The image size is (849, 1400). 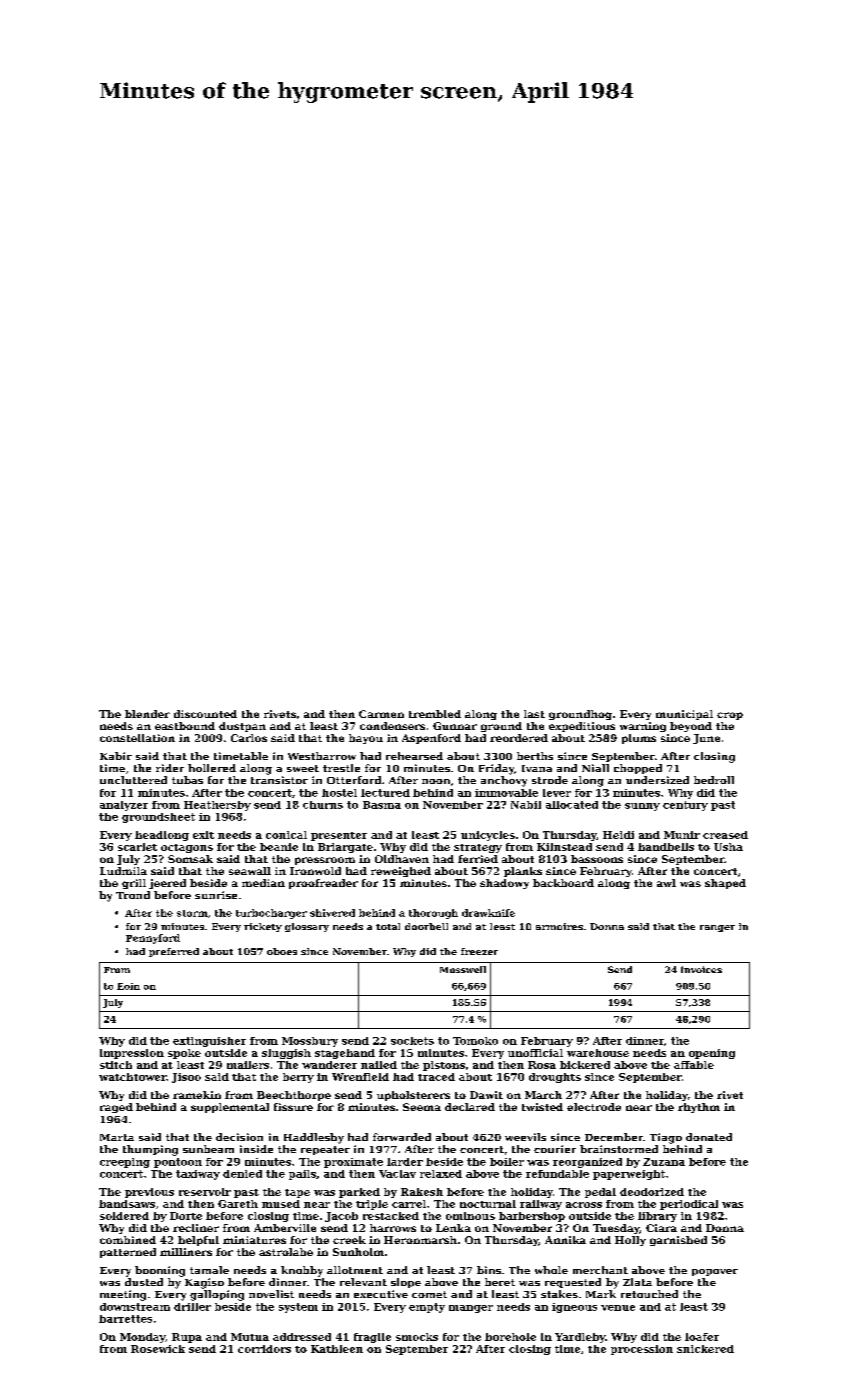 What do you see at coordinates (414, 756) in the screenshot?
I see `rehearsed` at bounding box center [414, 756].
